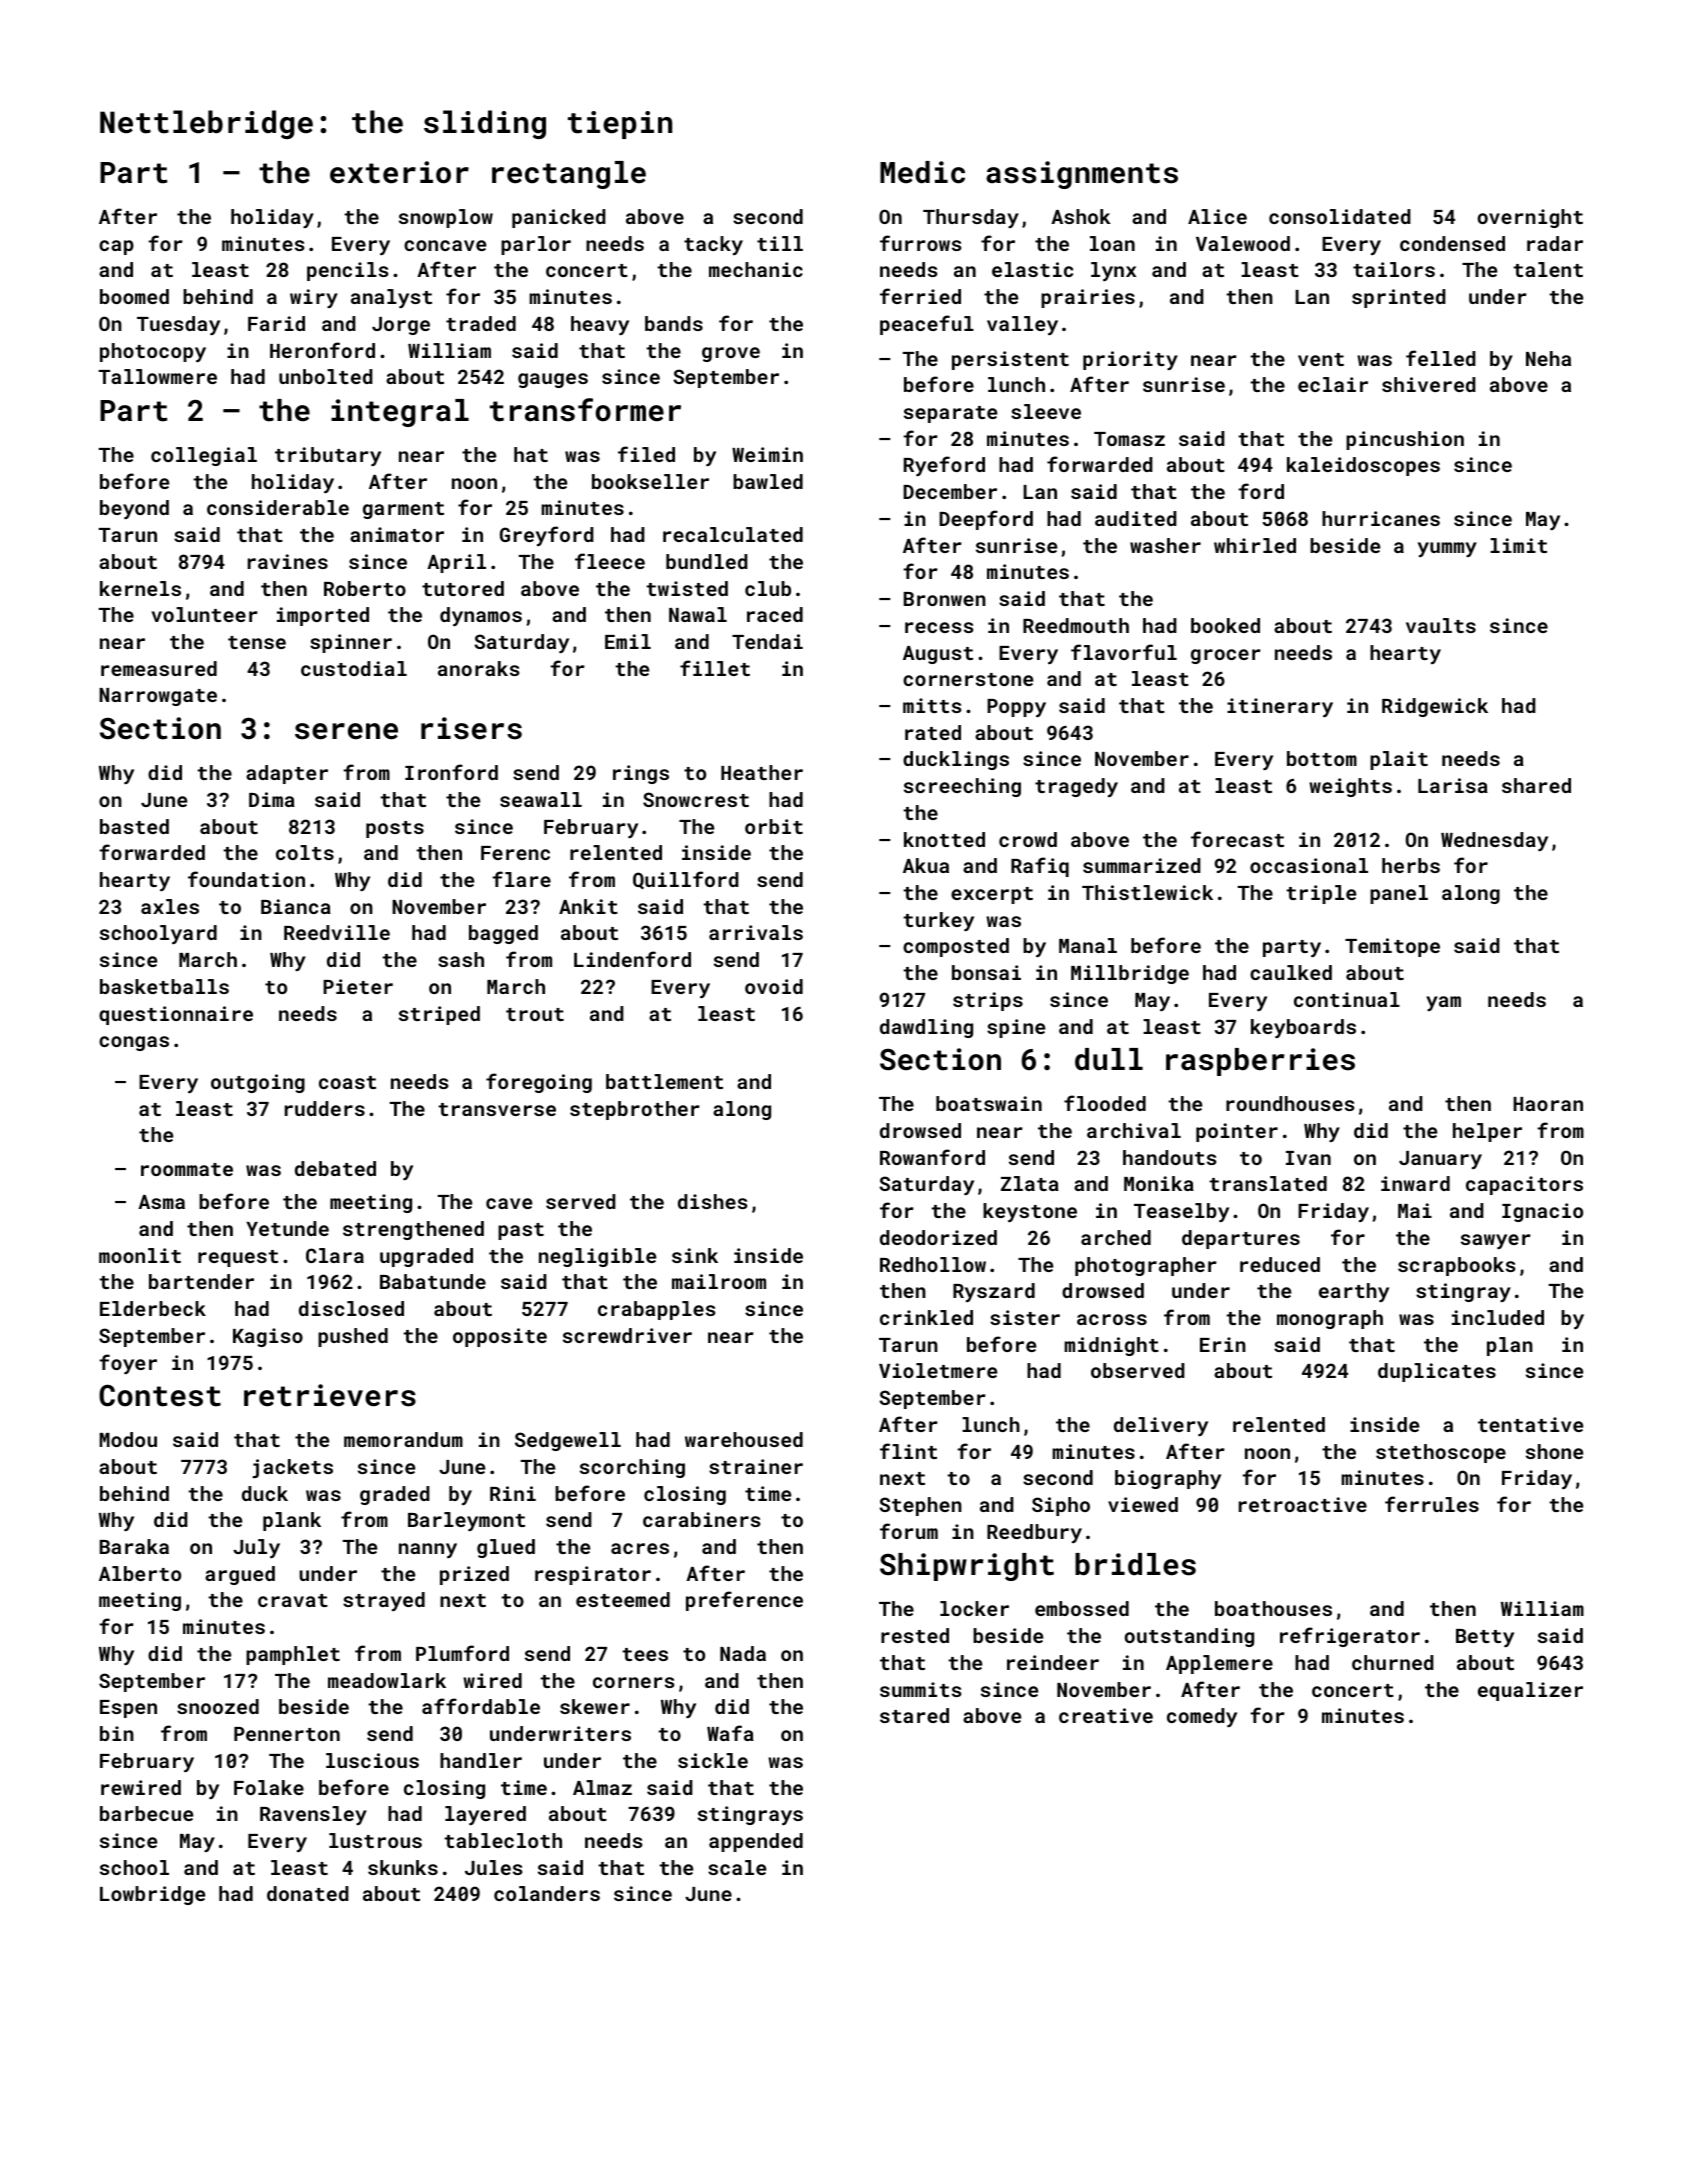 This screenshot has height=2178, width=1683. What do you see at coordinates (134, 826) in the screenshot?
I see `basted` at bounding box center [134, 826].
